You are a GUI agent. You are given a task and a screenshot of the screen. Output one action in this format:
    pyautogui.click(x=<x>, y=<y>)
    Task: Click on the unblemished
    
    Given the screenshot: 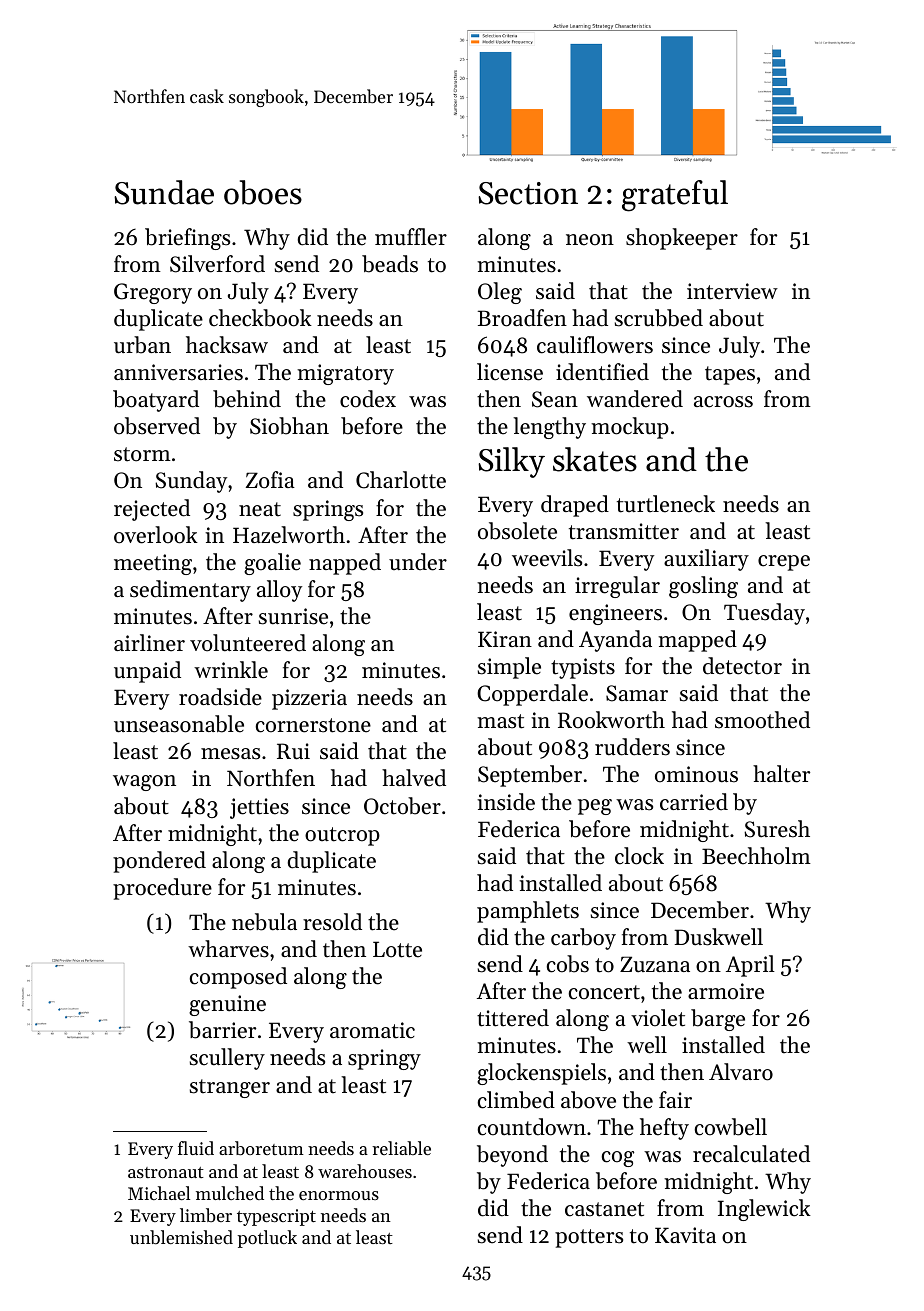 What is the action you would take?
    pyautogui.click(x=181, y=1237)
